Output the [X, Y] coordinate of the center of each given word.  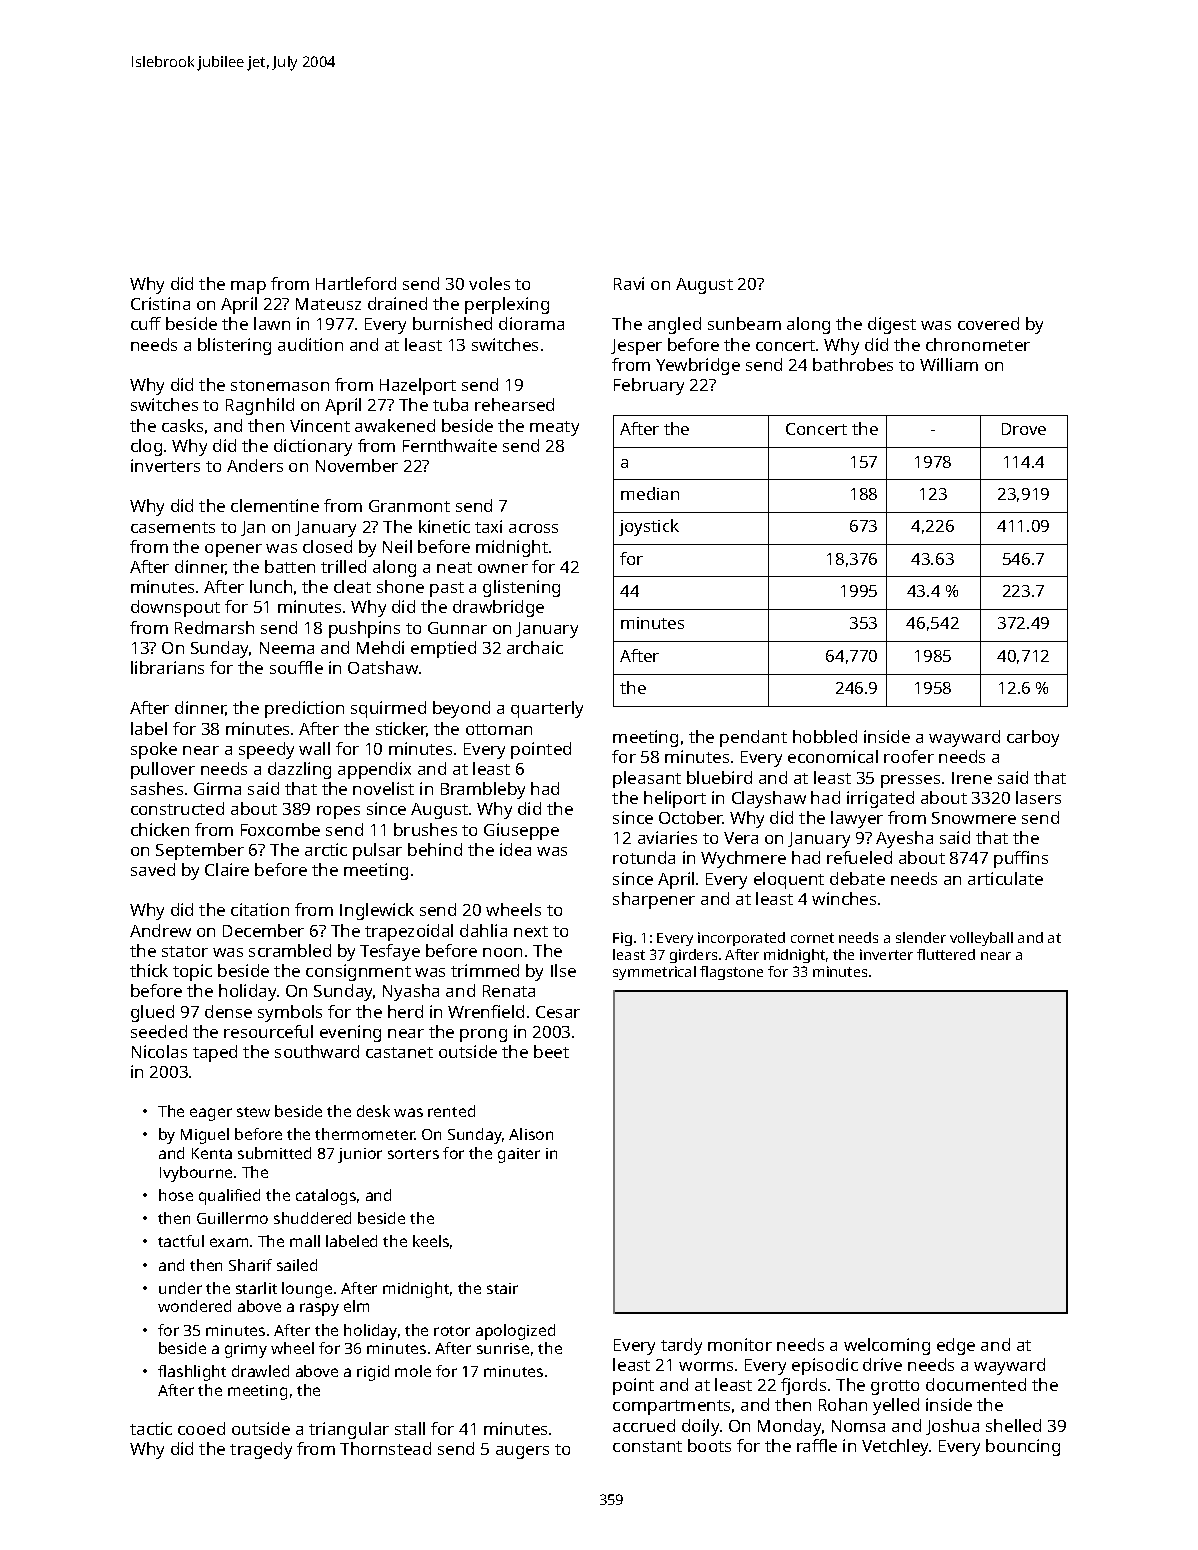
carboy [1033, 738]
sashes [157, 788]
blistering [234, 346]
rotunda [644, 857]
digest [892, 325]
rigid [373, 1373]
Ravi [629, 283]
